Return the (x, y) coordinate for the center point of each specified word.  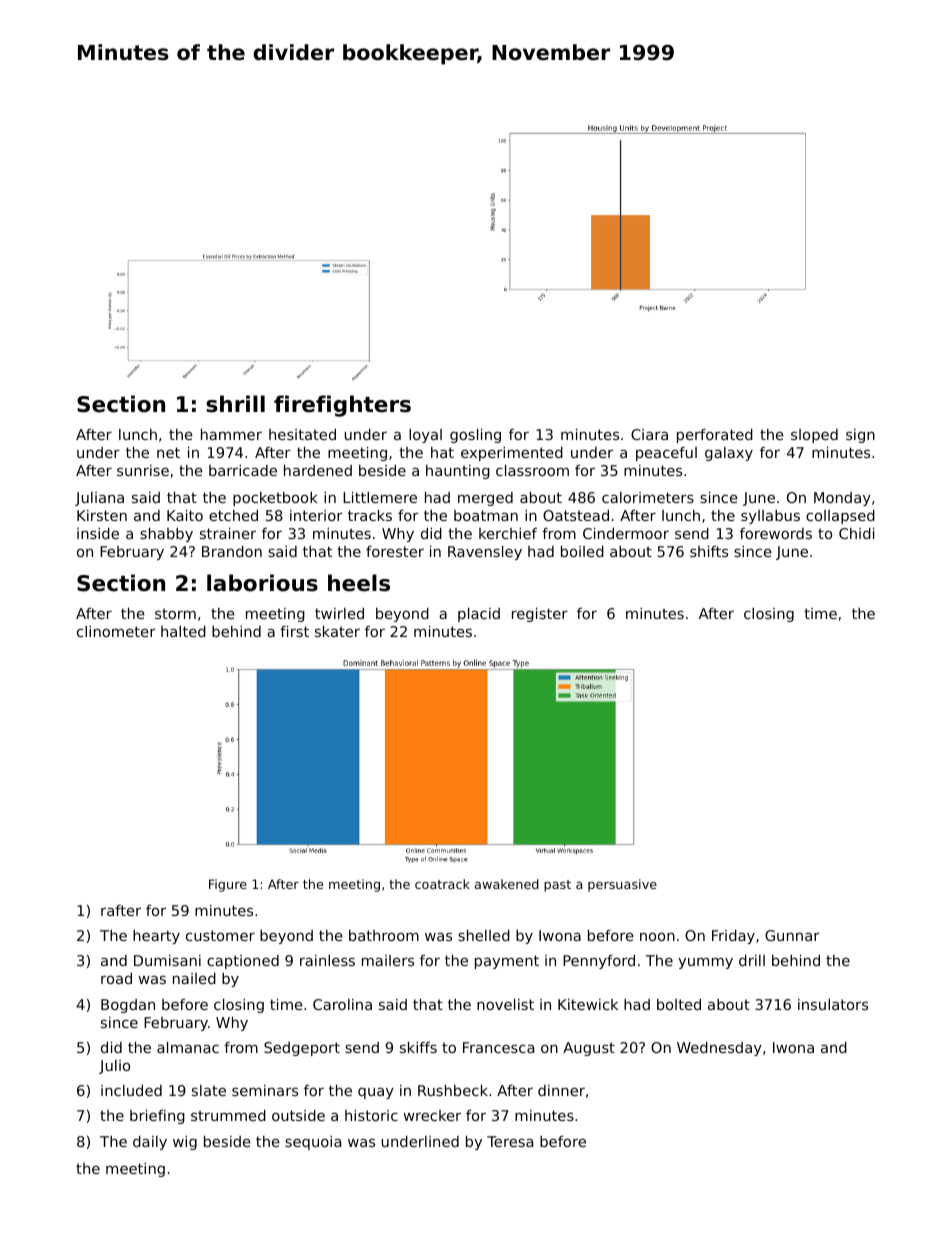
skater (337, 631)
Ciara (649, 434)
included (131, 1090)
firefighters (342, 406)
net (168, 452)
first (294, 631)
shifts (709, 551)
